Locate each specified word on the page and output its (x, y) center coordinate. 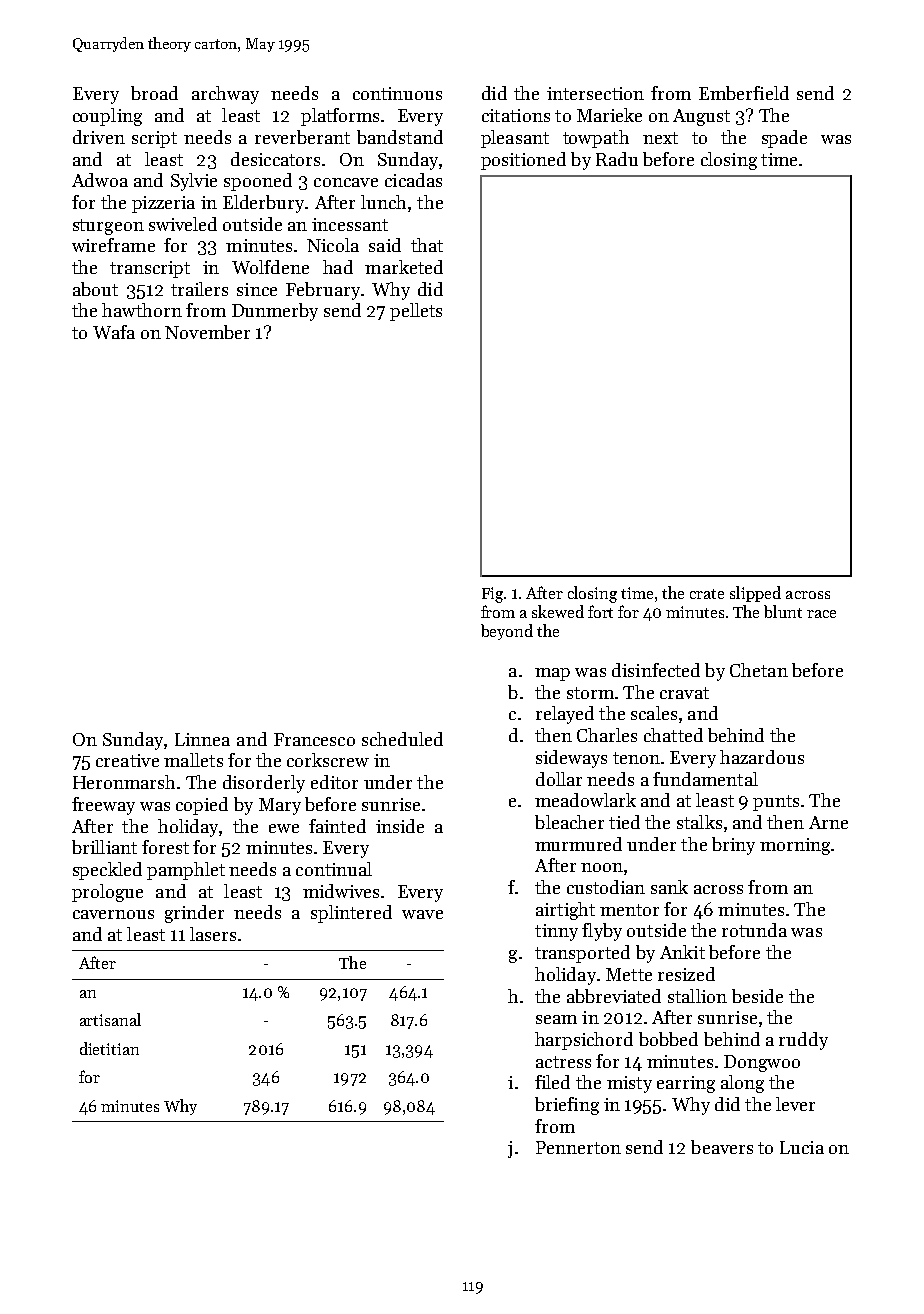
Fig (492, 595)
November (207, 332)
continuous (397, 93)
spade (784, 139)
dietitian (109, 1048)
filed (552, 1082)
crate (707, 594)
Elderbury (263, 204)
